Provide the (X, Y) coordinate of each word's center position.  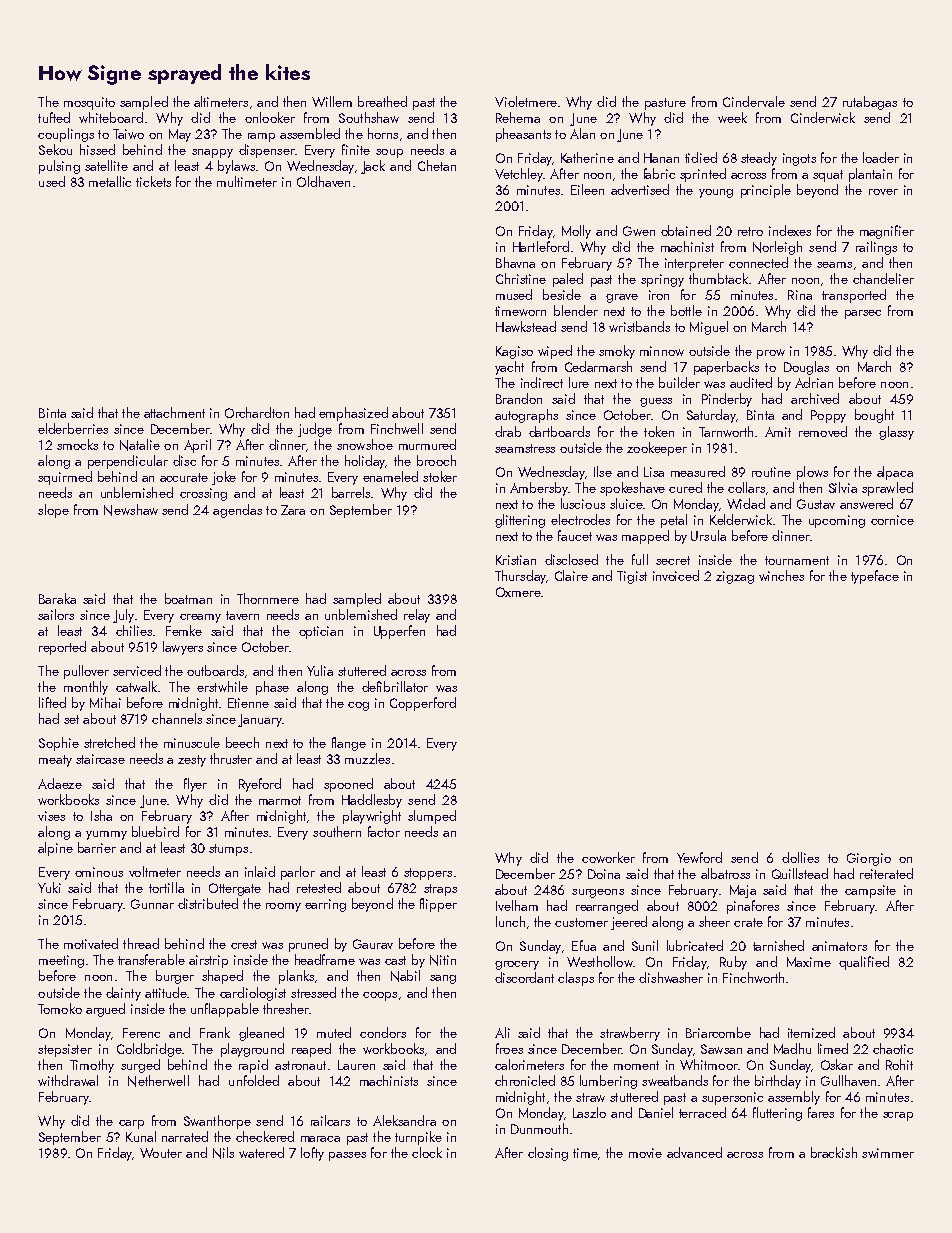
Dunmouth (539, 1128)
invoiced (676, 575)
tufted (54, 117)
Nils (223, 1153)
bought (874, 416)
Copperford (423, 704)
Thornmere (268, 598)
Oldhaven (323, 181)
